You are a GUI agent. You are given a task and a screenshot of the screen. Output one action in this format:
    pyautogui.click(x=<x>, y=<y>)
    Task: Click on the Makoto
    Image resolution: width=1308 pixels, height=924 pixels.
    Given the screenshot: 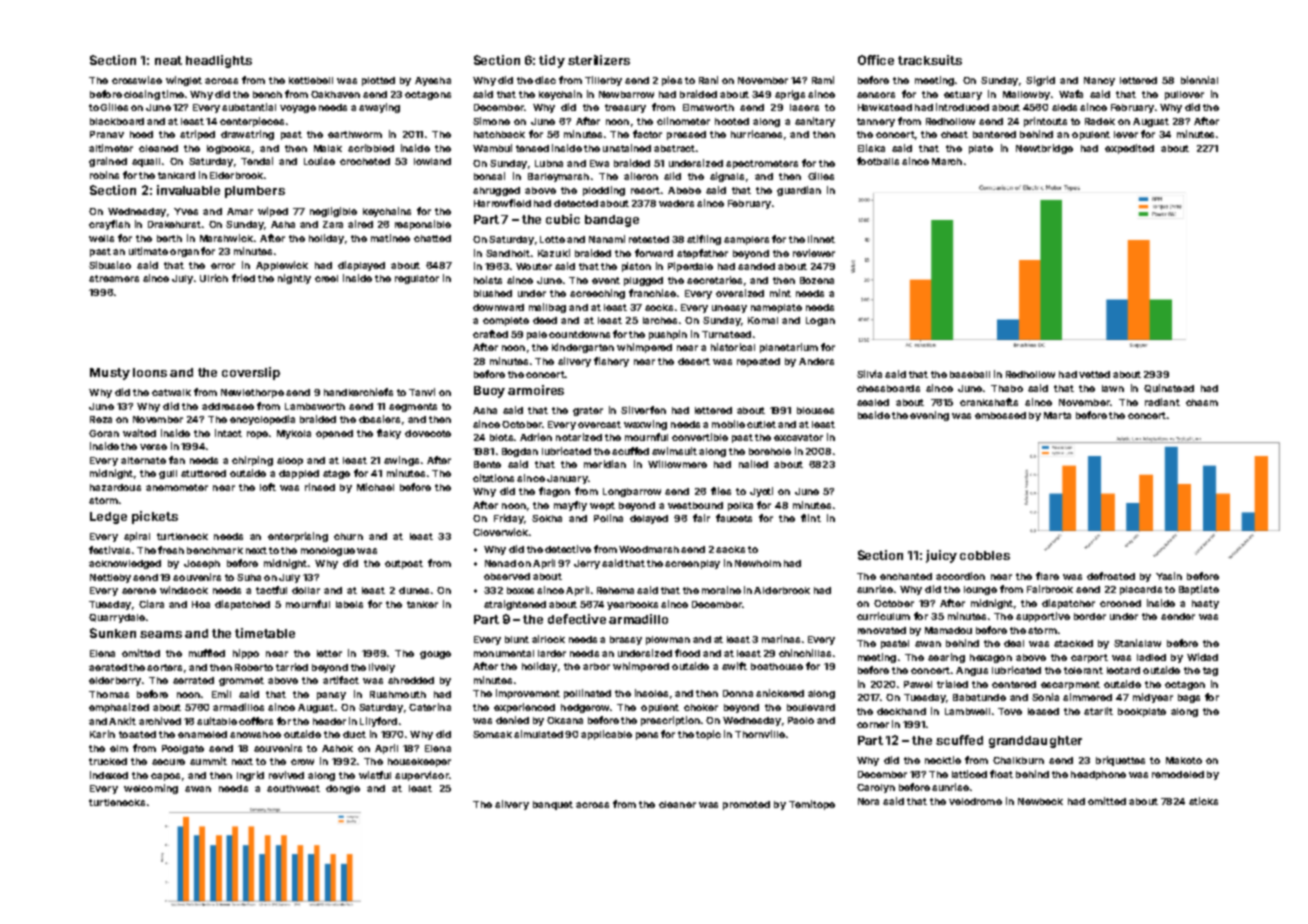 What is the action you would take?
    pyautogui.click(x=1184, y=760)
